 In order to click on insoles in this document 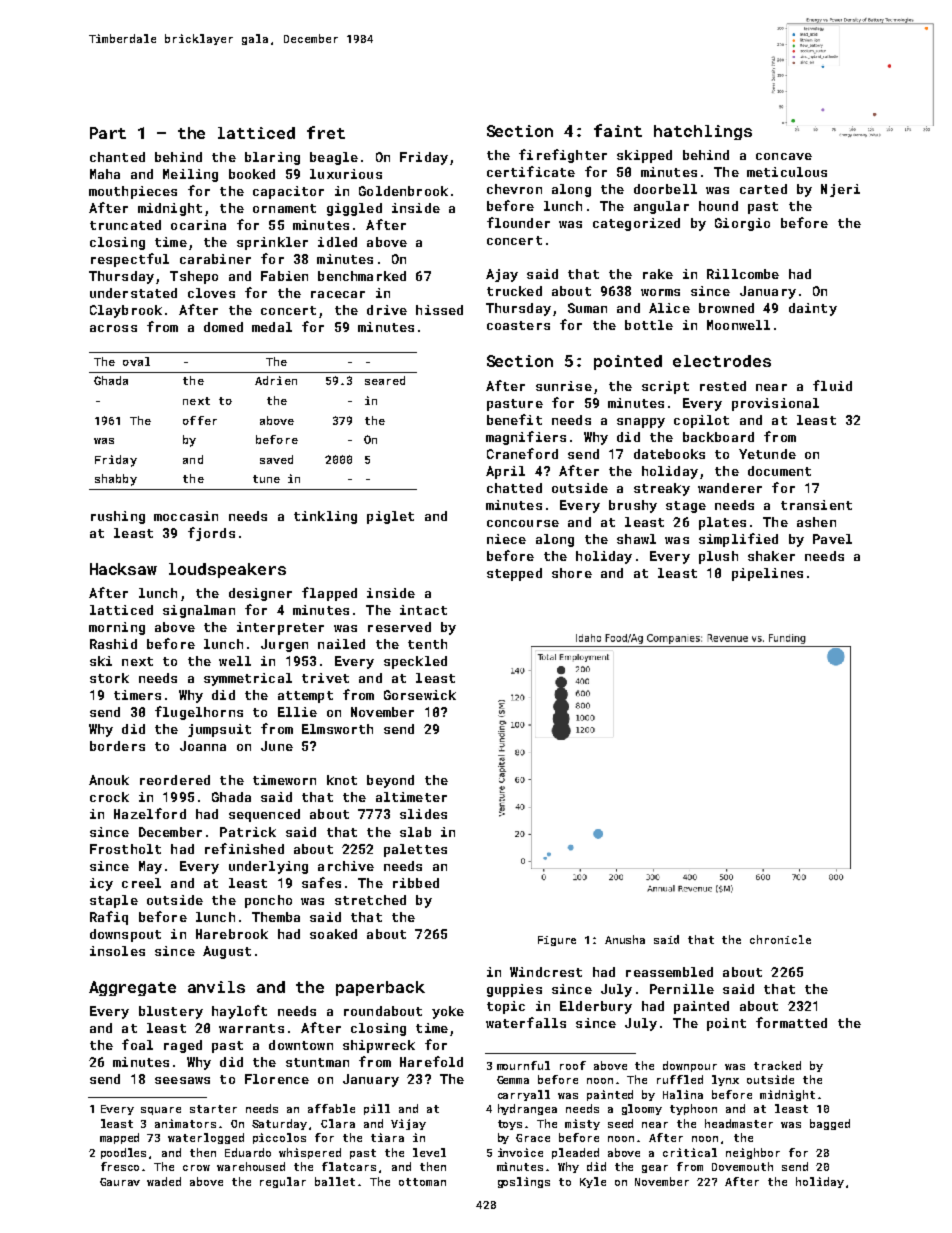, I will do `click(117, 951)`.
